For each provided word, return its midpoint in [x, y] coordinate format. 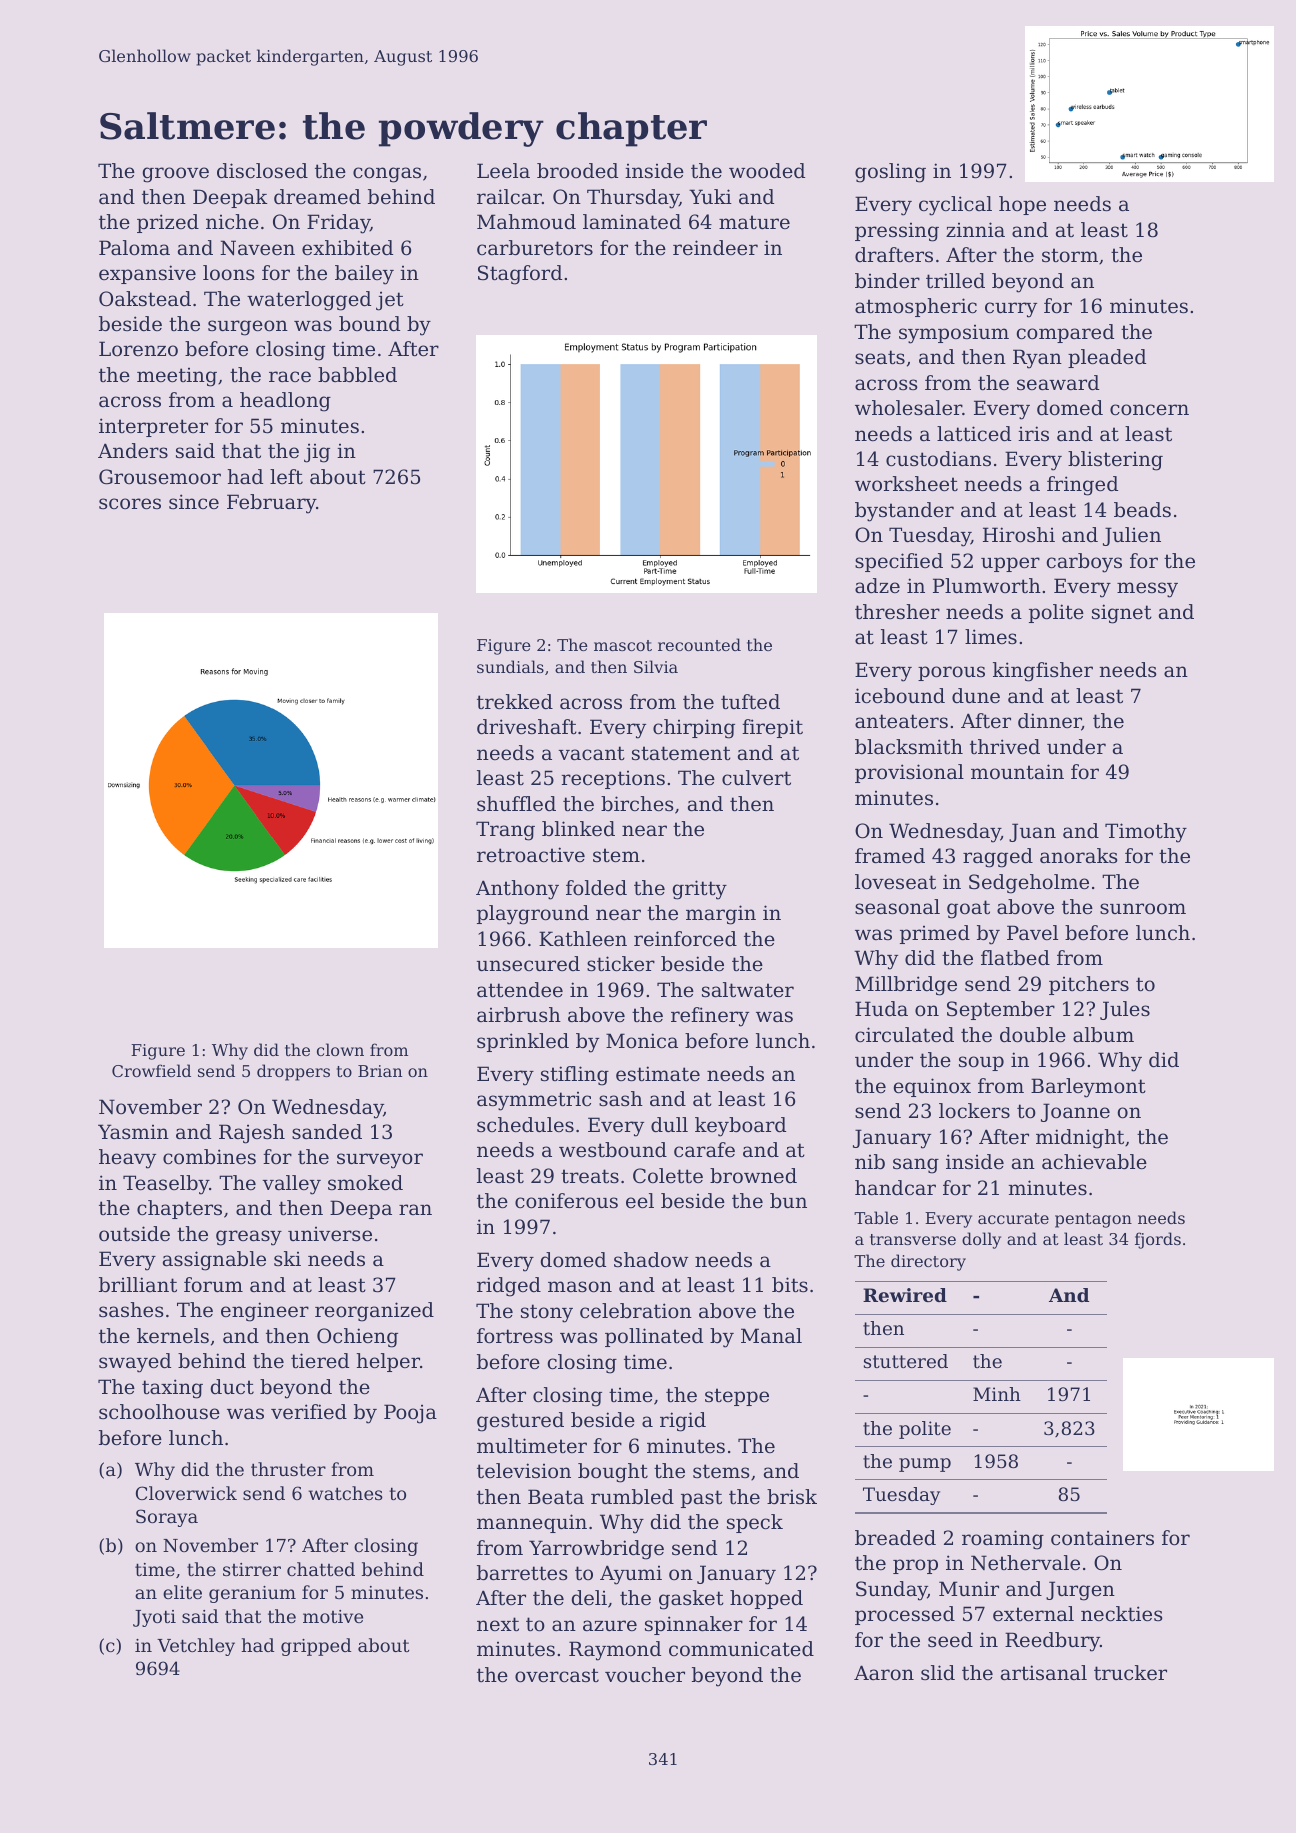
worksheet [906, 484]
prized [168, 223]
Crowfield [151, 1070]
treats [590, 1176]
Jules [1125, 1010]
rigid [683, 1422]
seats [880, 357]
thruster [288, 1469]
